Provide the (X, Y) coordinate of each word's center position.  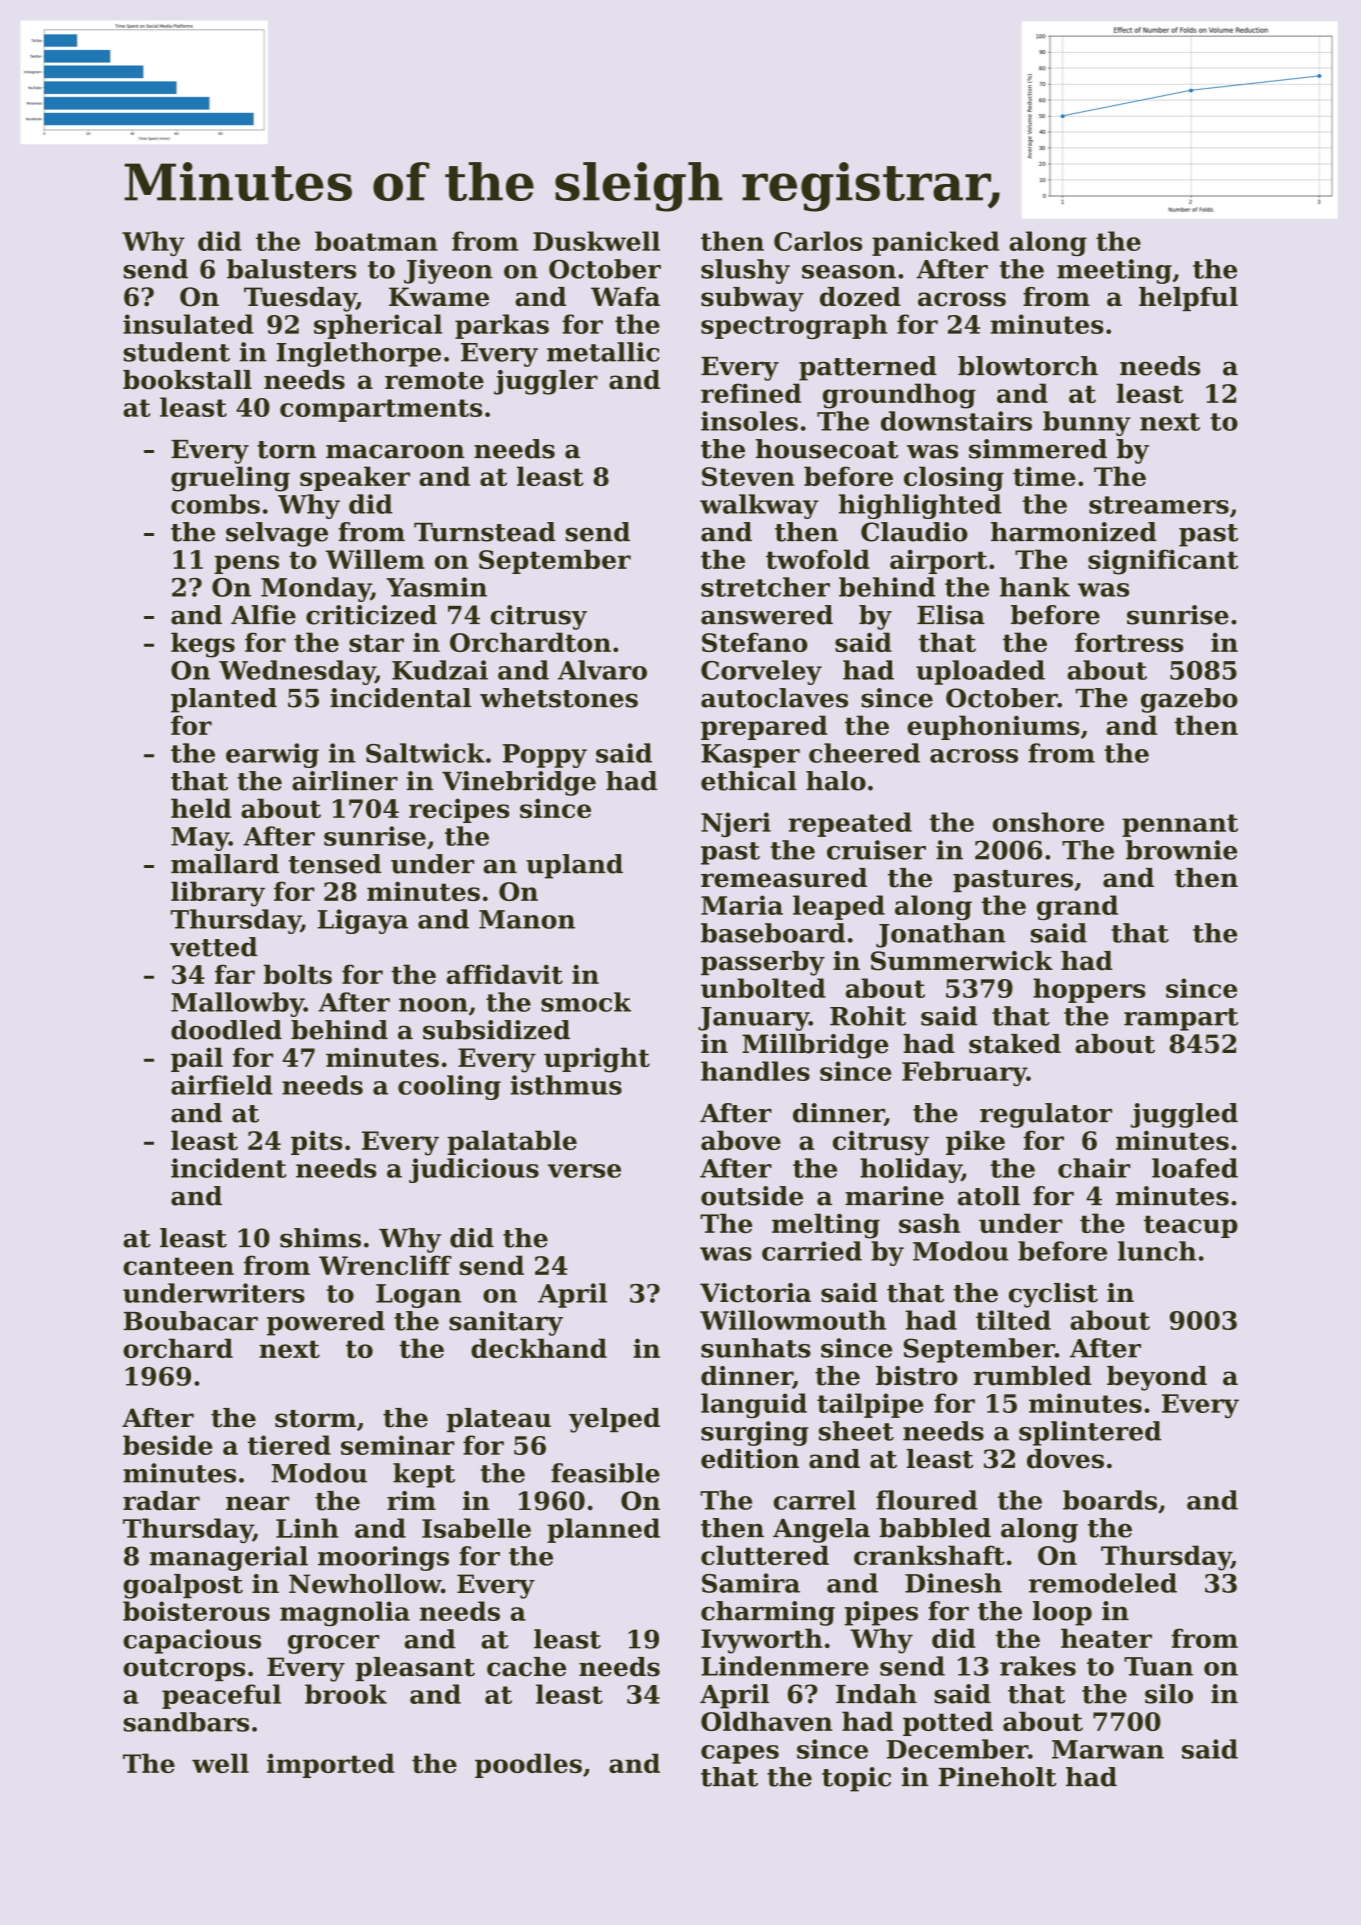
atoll (989, 1196)
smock (586, 1002)
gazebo (1189, 700)
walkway (759, 506)
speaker (355, 478)
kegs (203, 645)
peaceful (221, 1696)
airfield (222, 1085)
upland (574, 866)
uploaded (980, 672)
